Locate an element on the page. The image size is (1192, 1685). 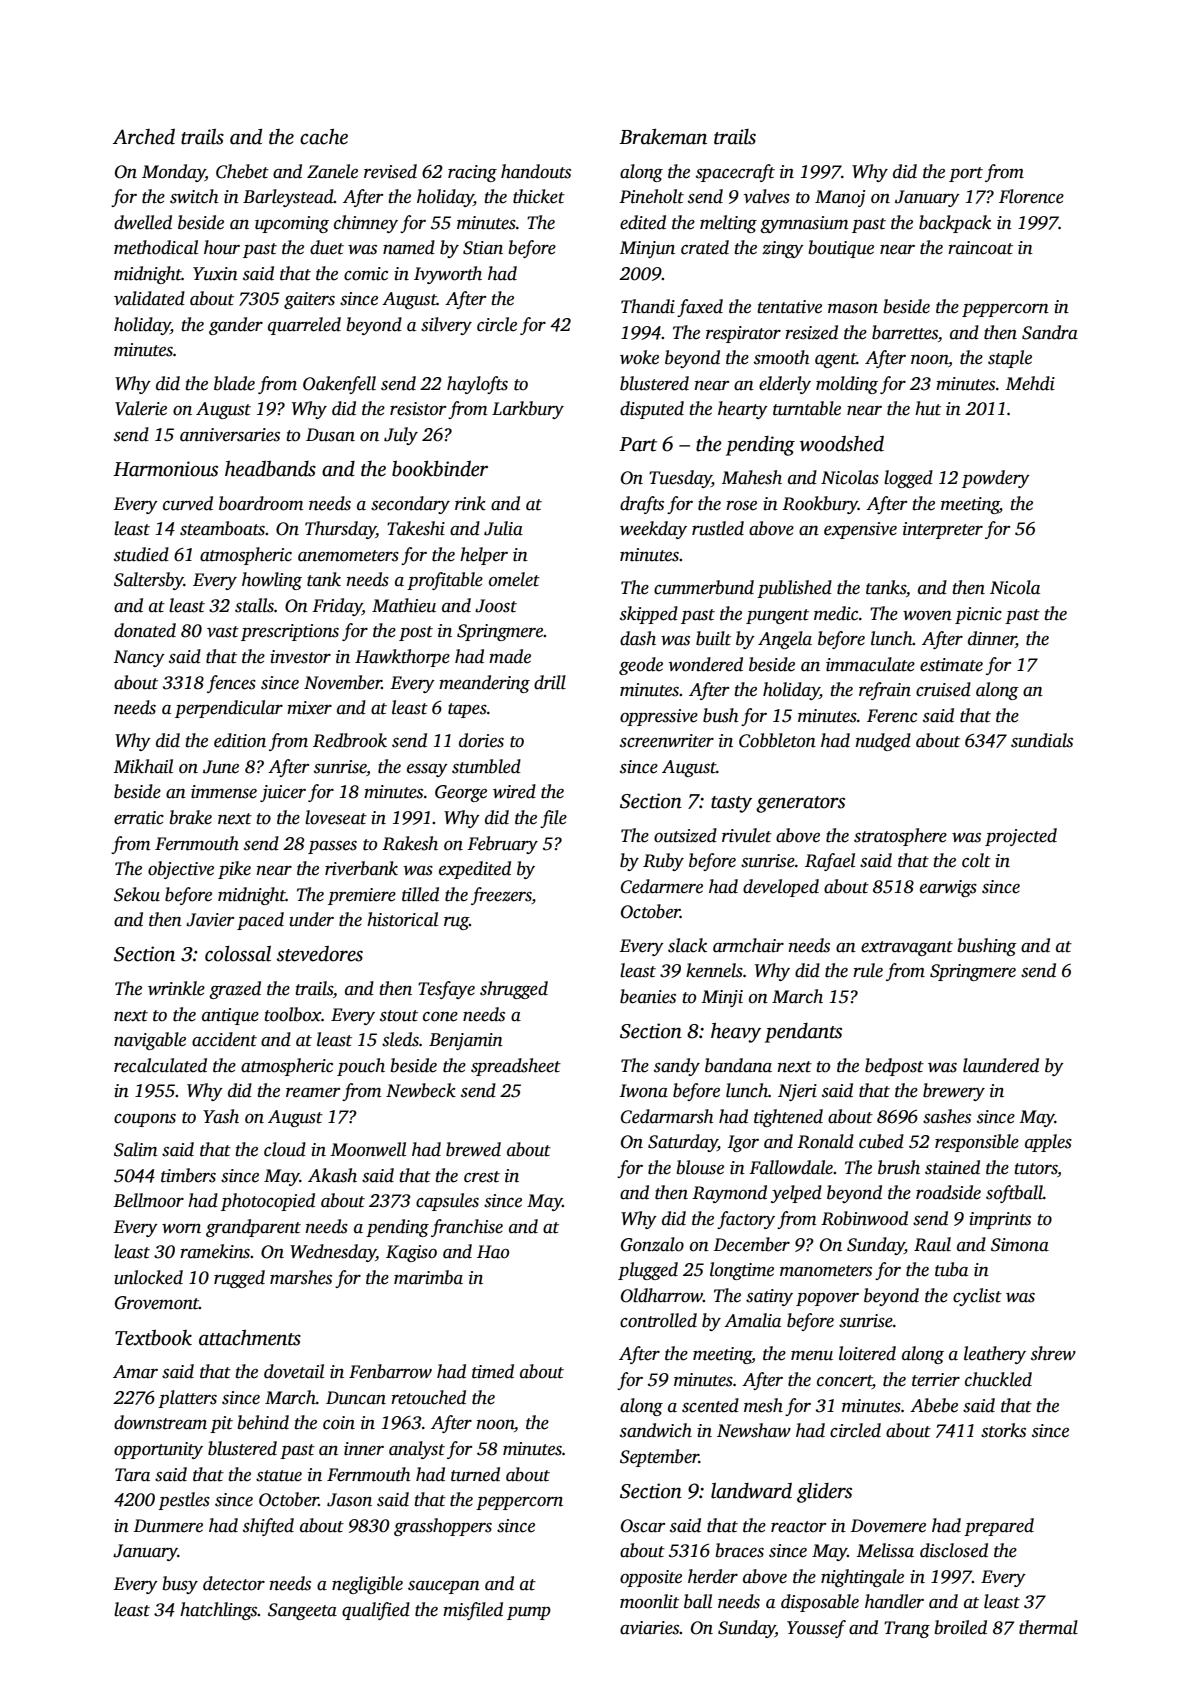
cubed is located at coordinates (881, 1141).
